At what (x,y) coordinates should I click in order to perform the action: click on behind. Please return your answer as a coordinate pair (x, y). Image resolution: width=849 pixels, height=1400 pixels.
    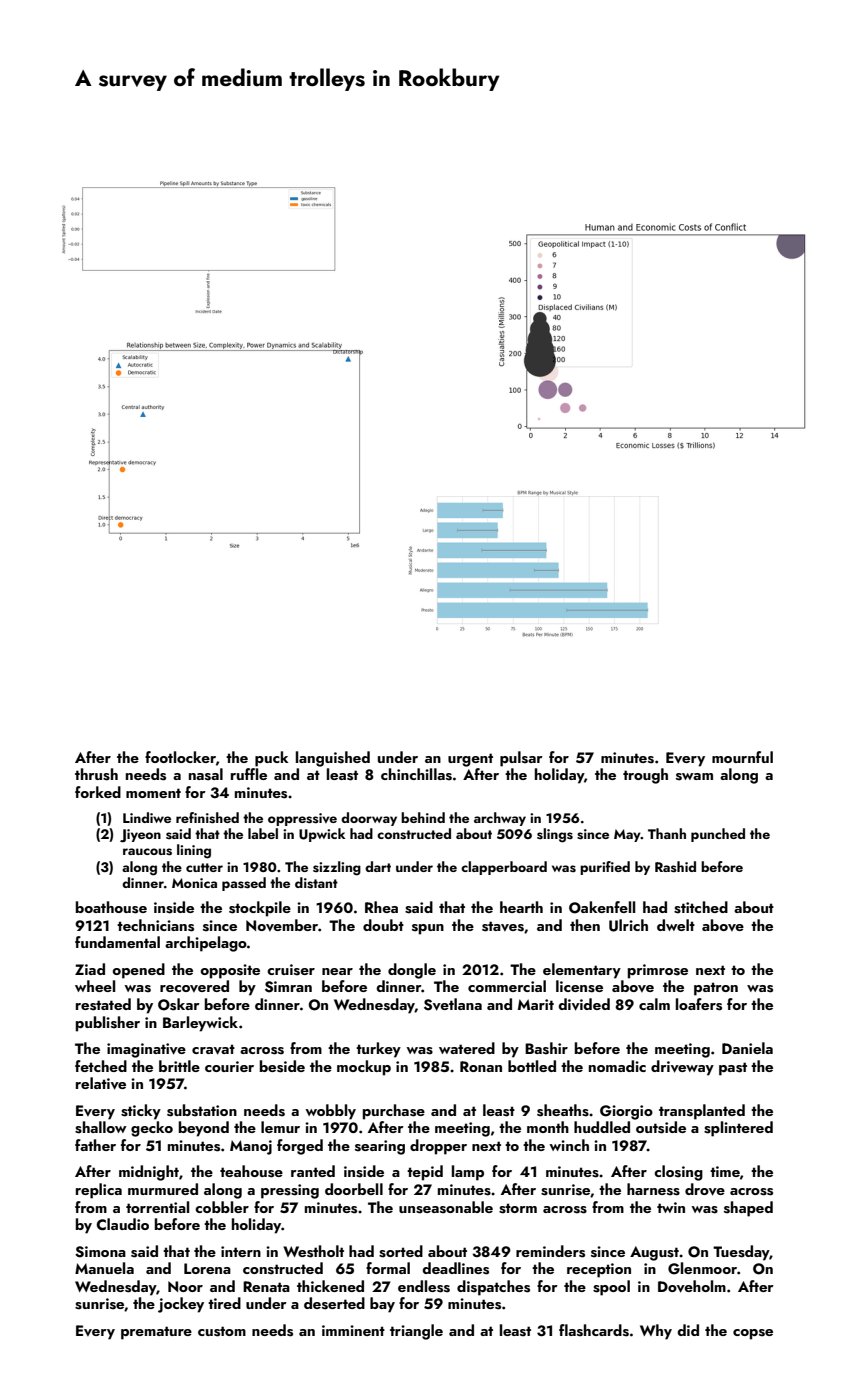
    Looking at the image, I should click on (423, 817).
